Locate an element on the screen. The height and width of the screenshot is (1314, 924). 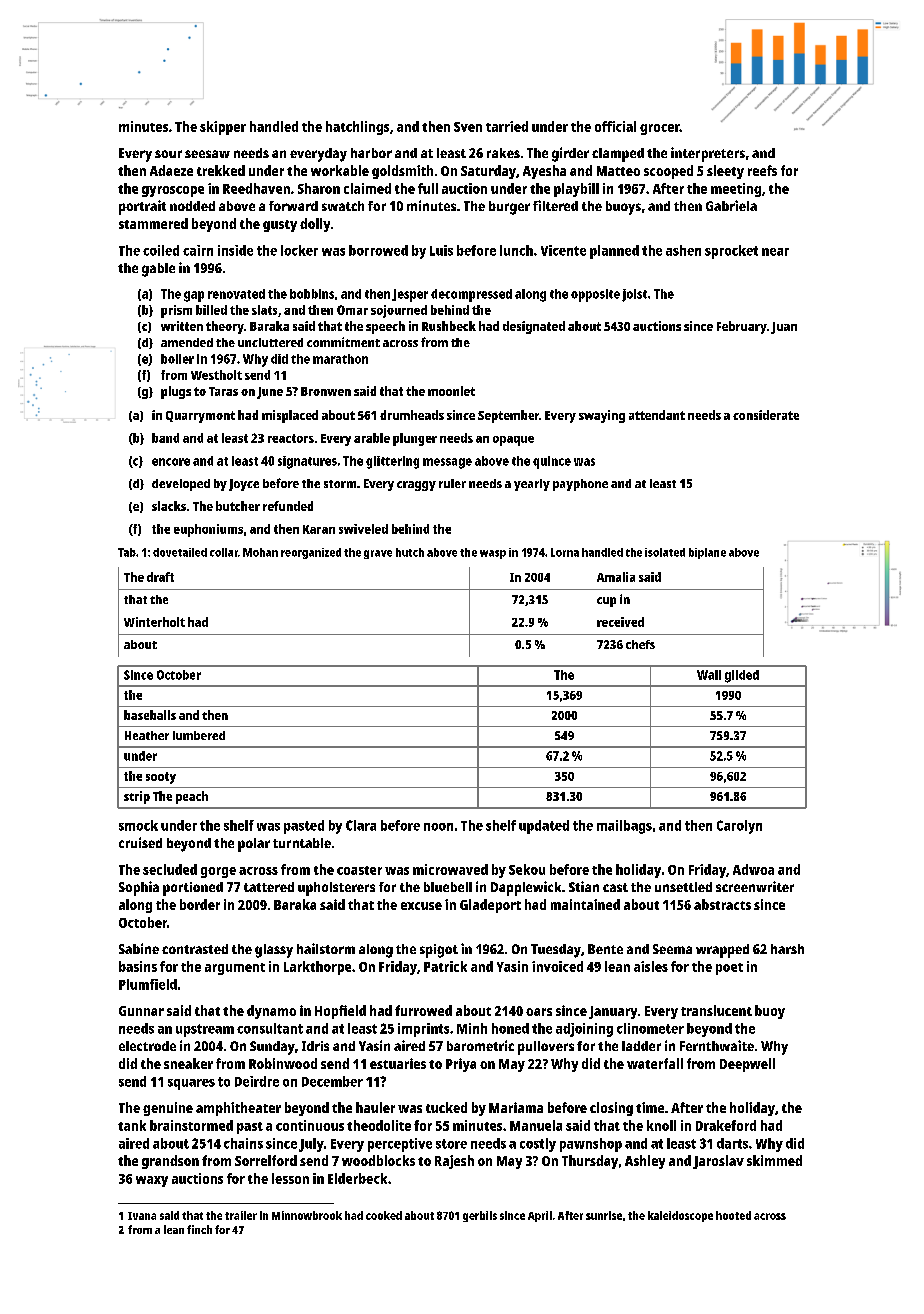
furrowed is located at coordinates (423, 1010).
